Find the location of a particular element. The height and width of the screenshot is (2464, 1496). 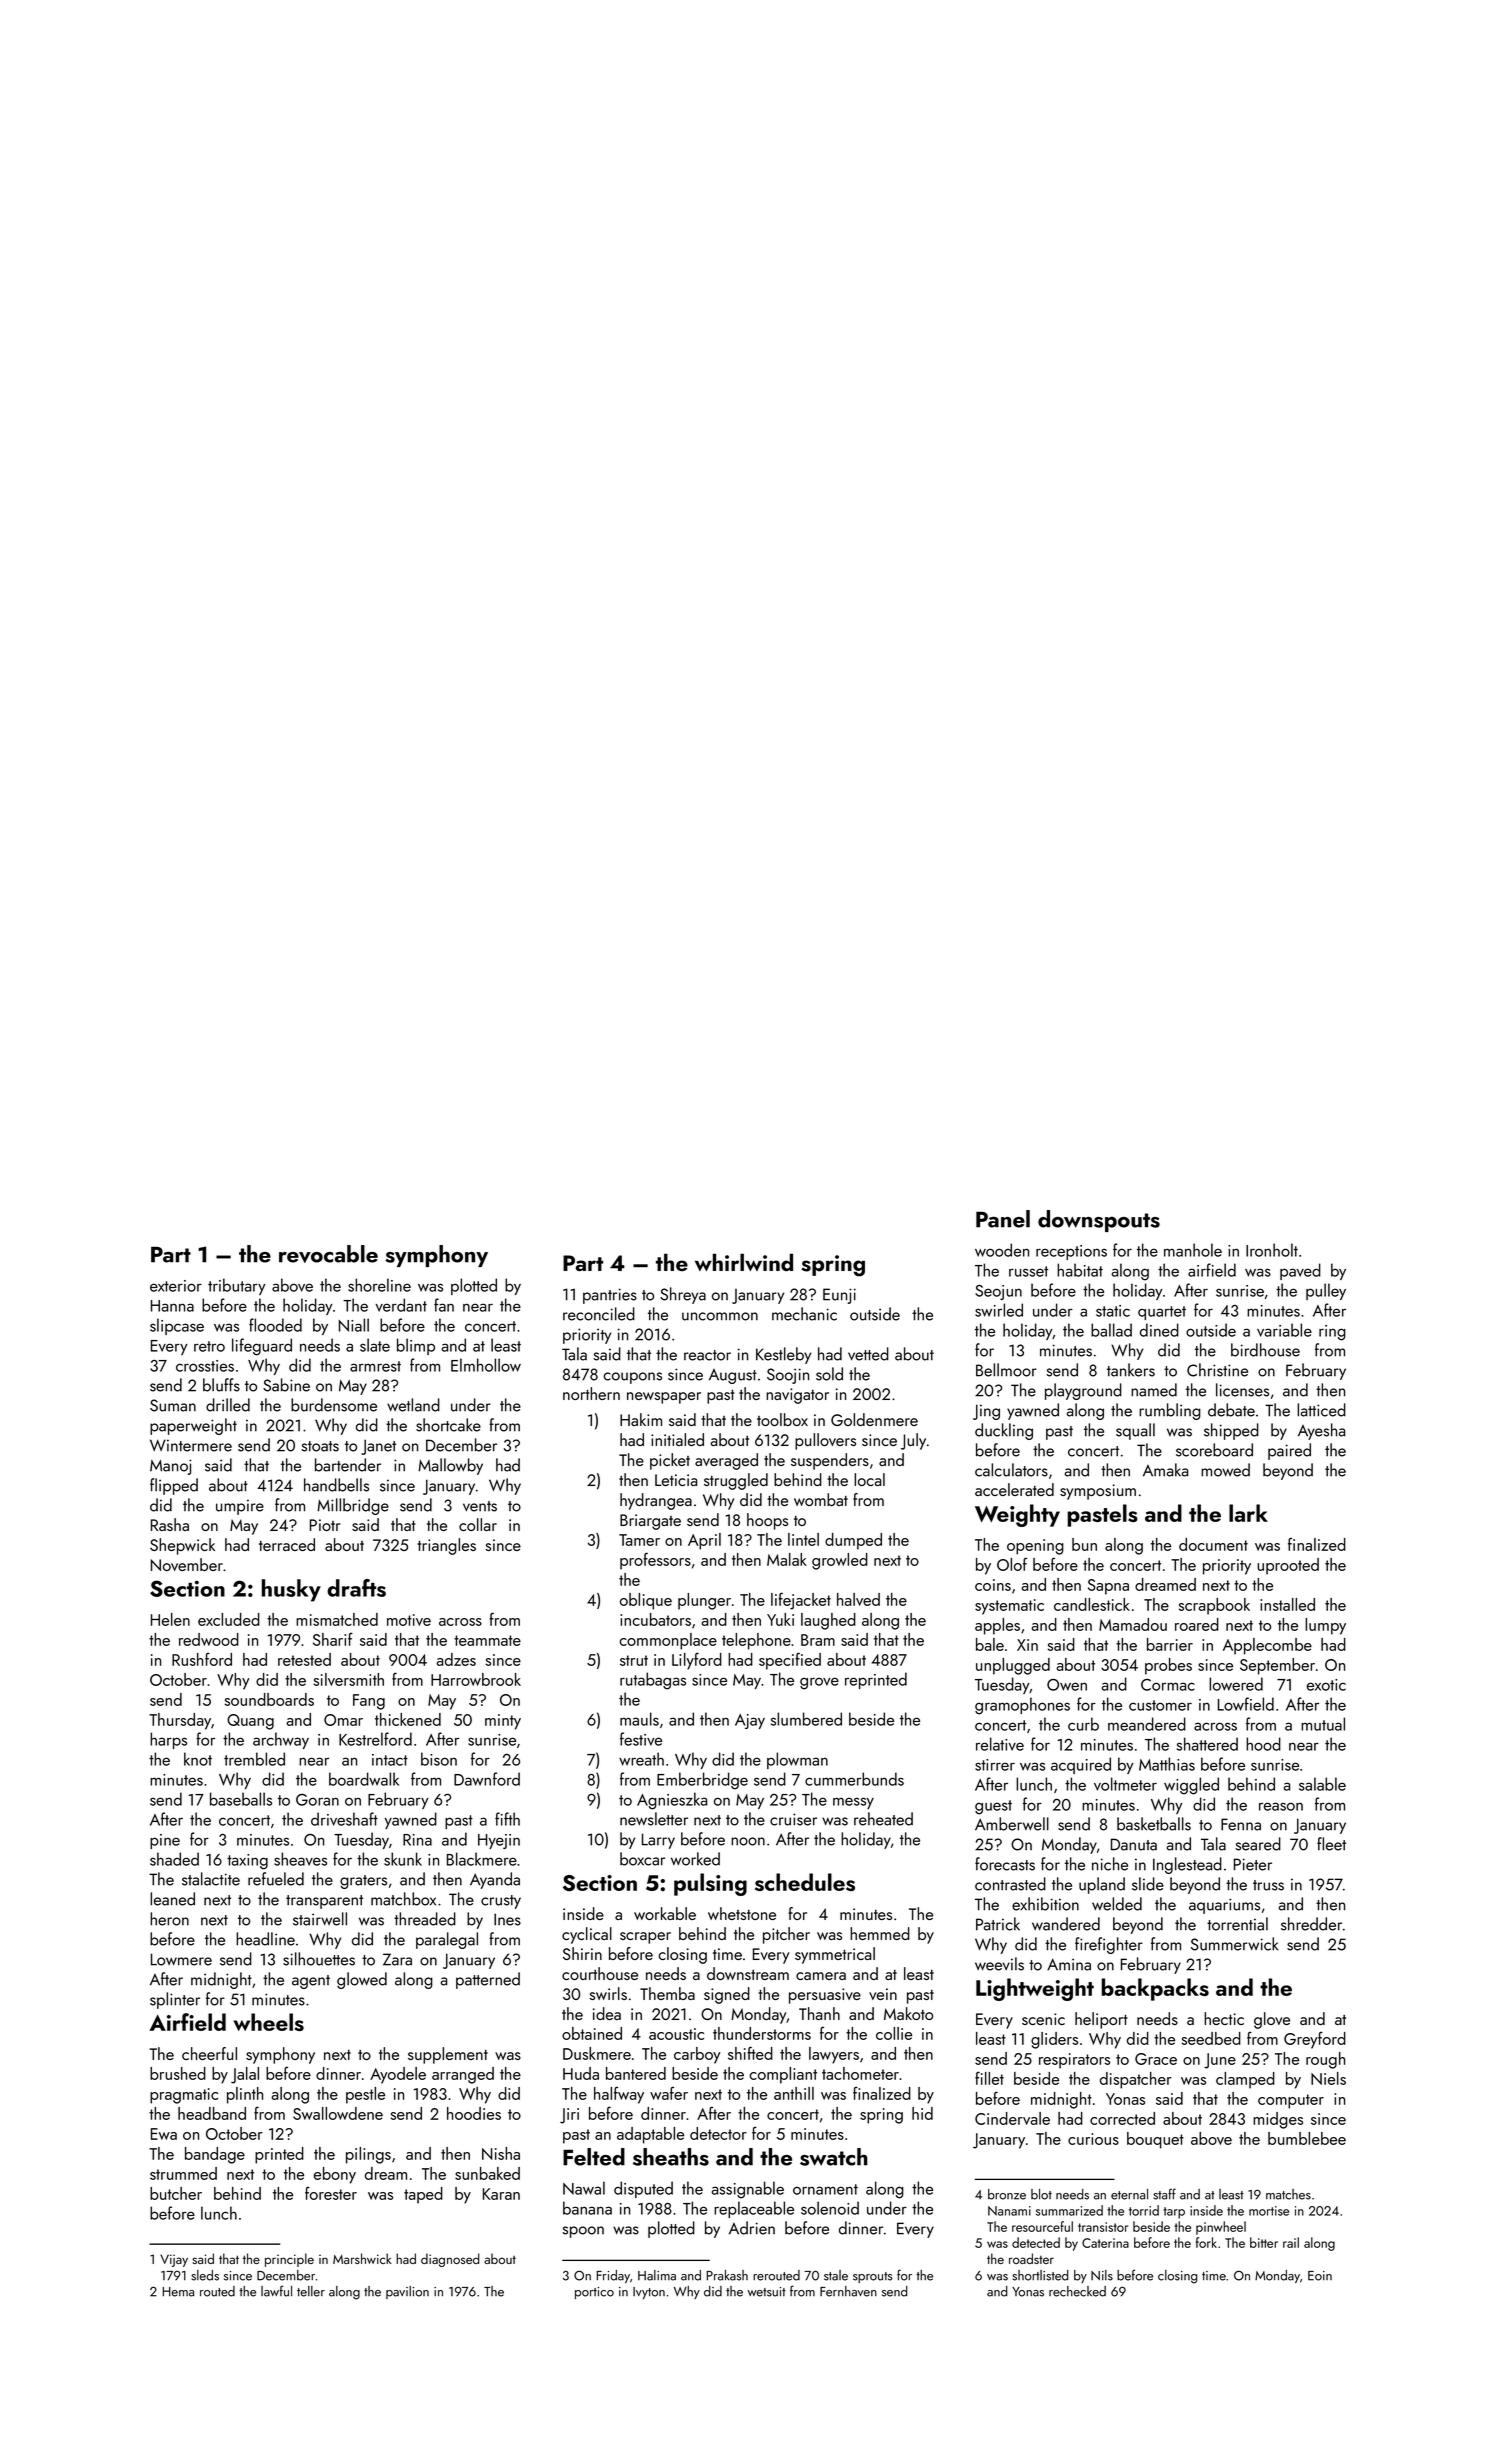

slumbered is located at coordinates (806, 1719).
